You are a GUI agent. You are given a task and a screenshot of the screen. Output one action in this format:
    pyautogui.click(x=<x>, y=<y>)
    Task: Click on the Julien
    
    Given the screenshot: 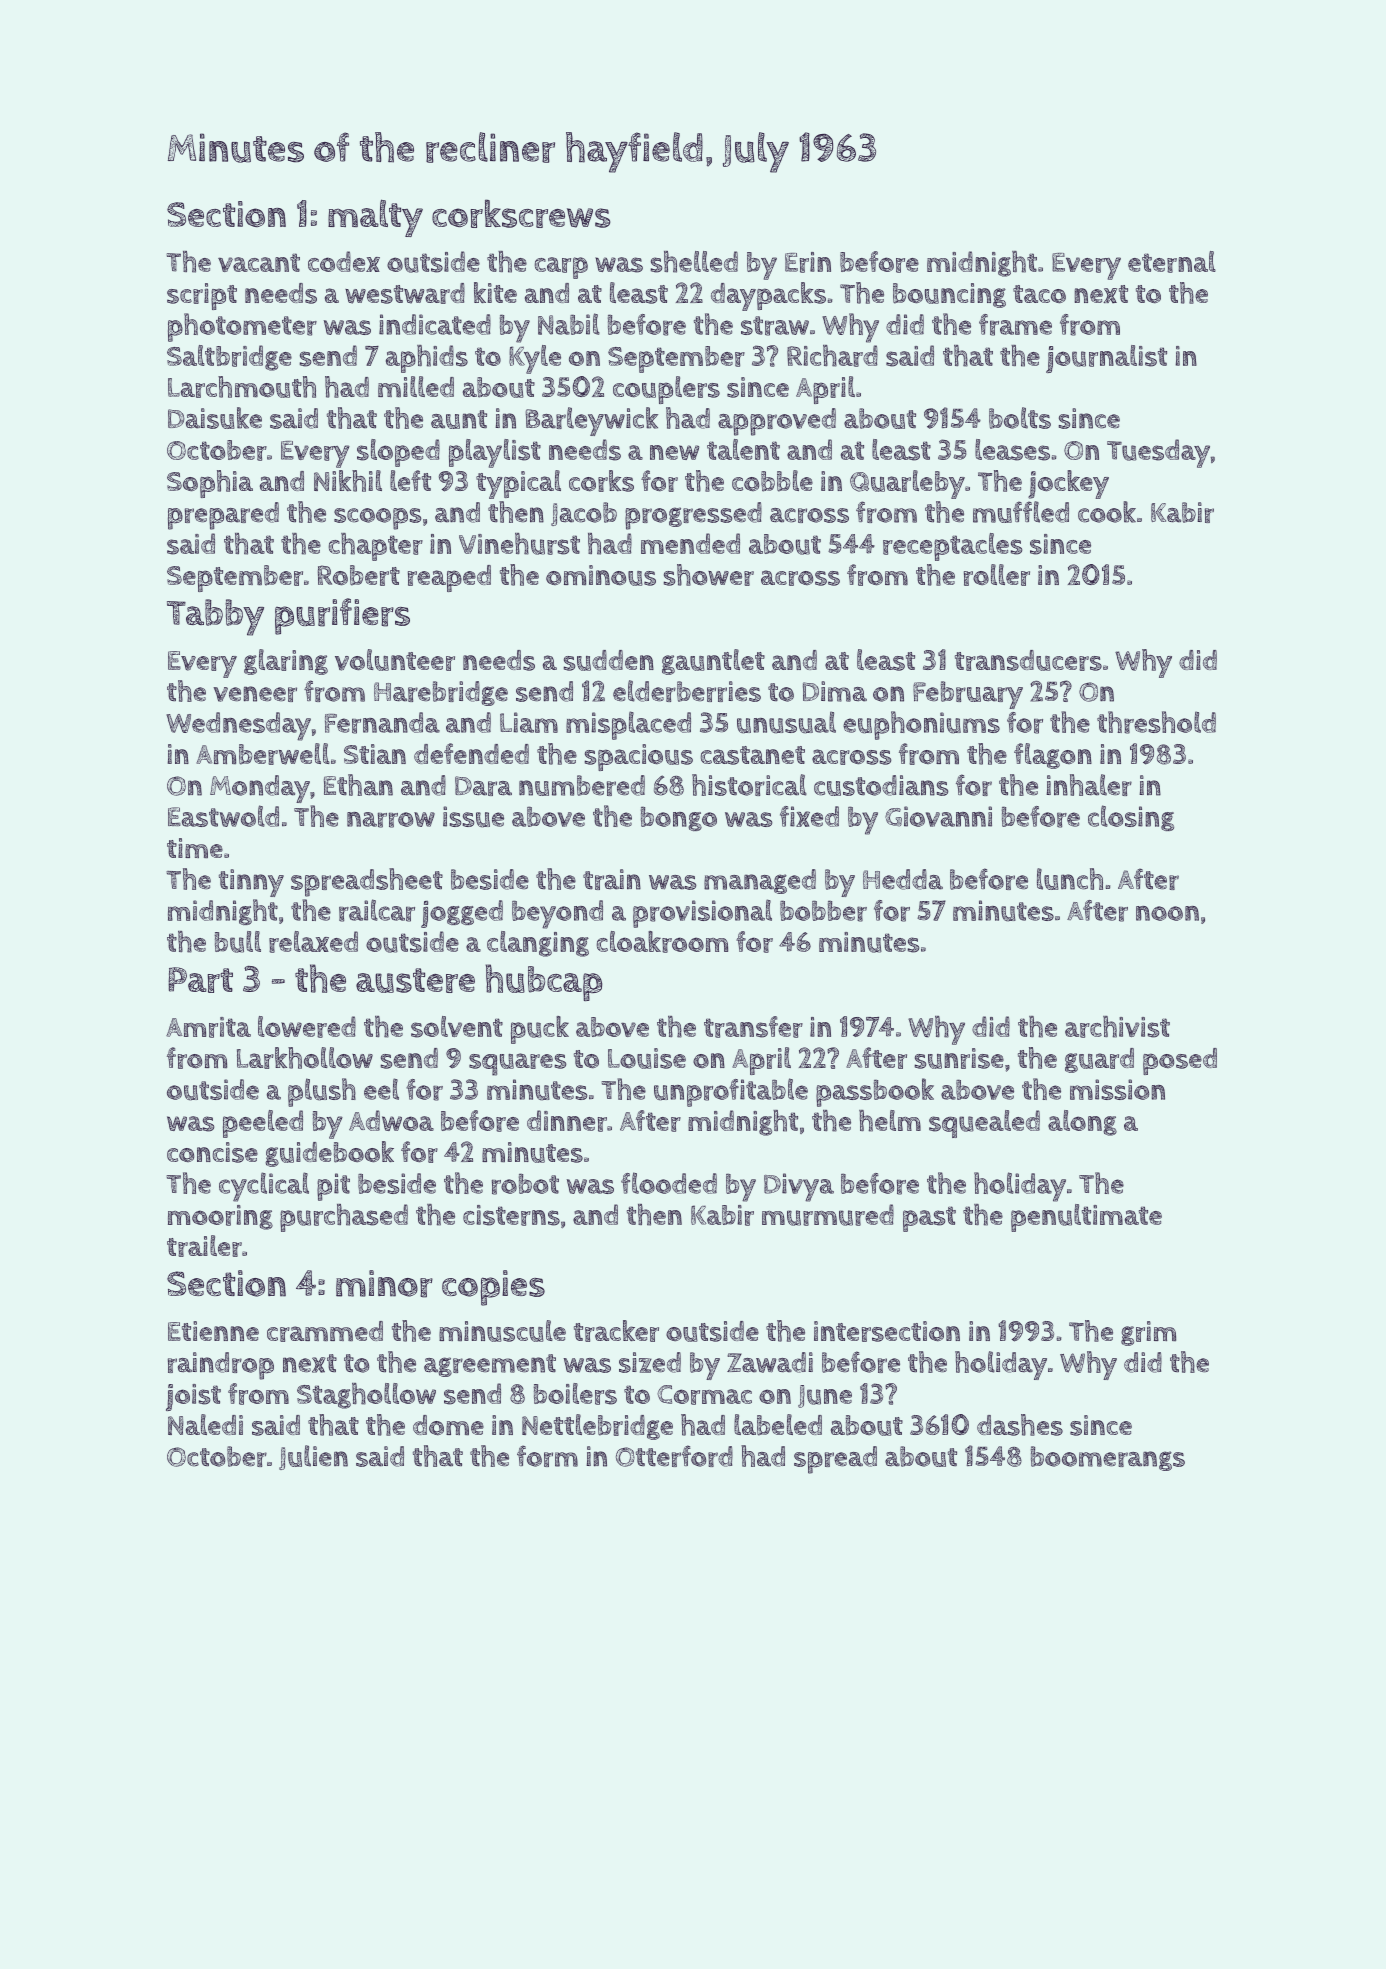 What is the action you would take?
    pyautogui.click(x=313, y=1457)
